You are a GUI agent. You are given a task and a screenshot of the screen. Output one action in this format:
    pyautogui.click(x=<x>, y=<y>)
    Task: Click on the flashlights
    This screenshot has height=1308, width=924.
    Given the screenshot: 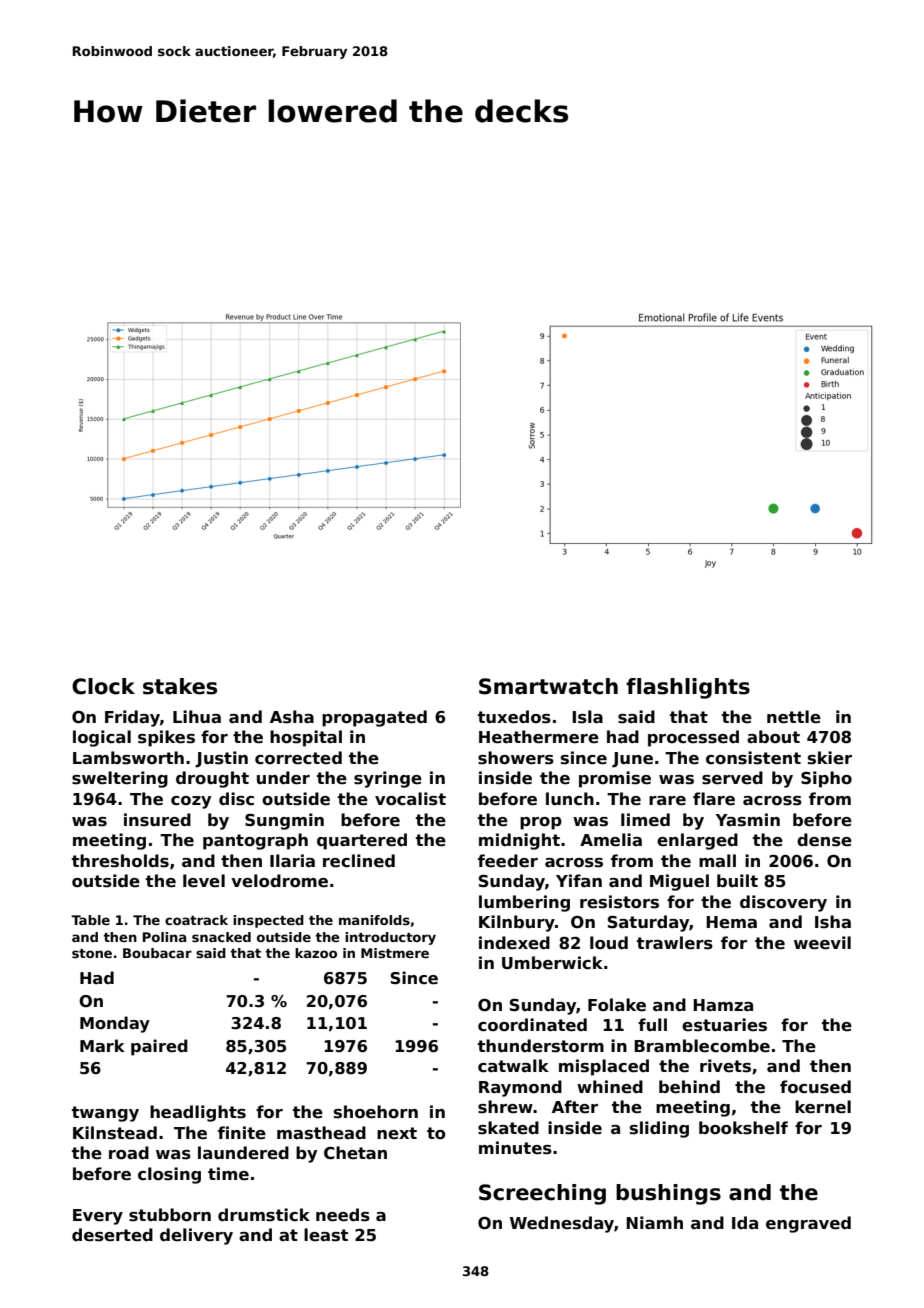 What is the action you would take?
    pyautogui.click(x=688, y=688)
